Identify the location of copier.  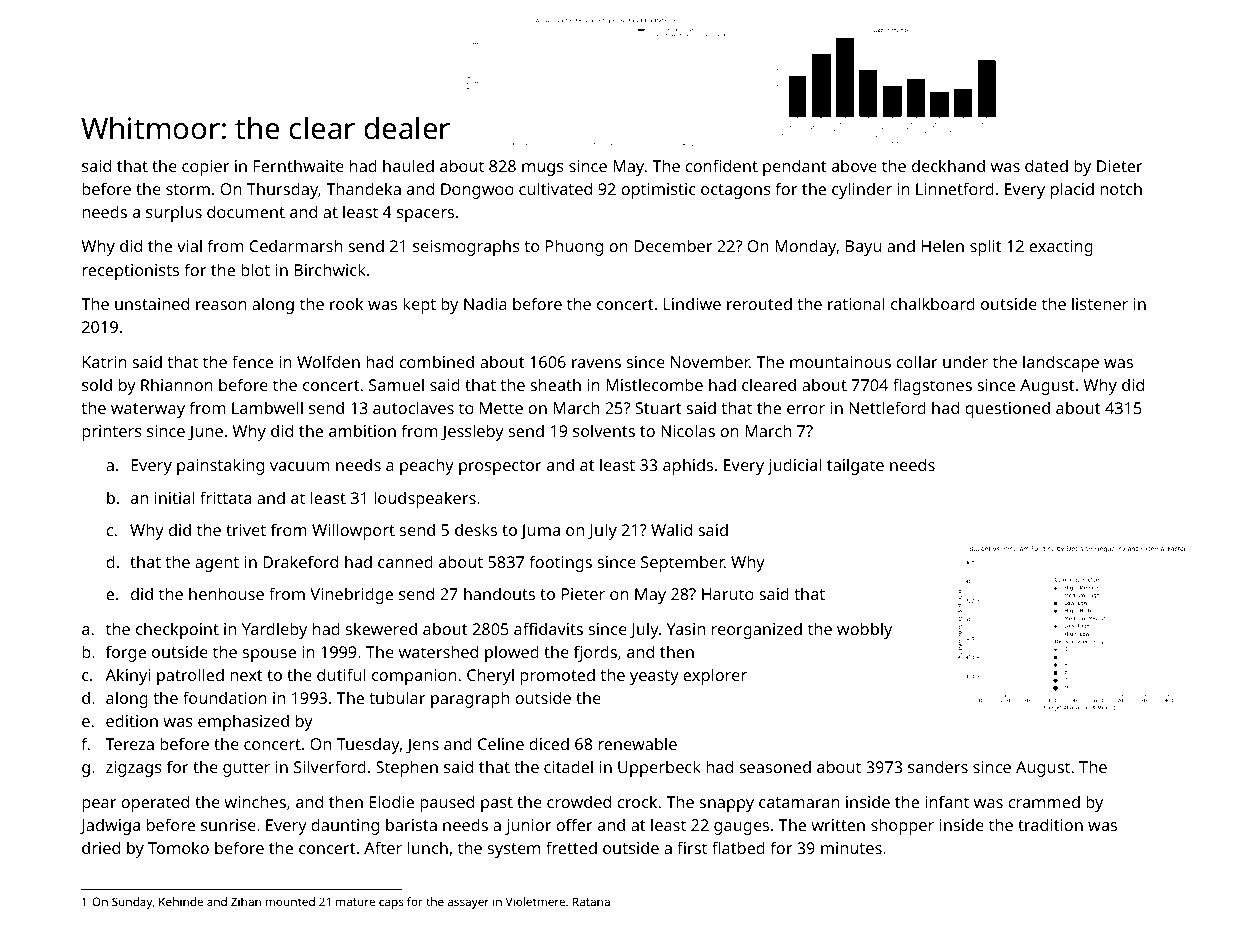
(205, 168).
